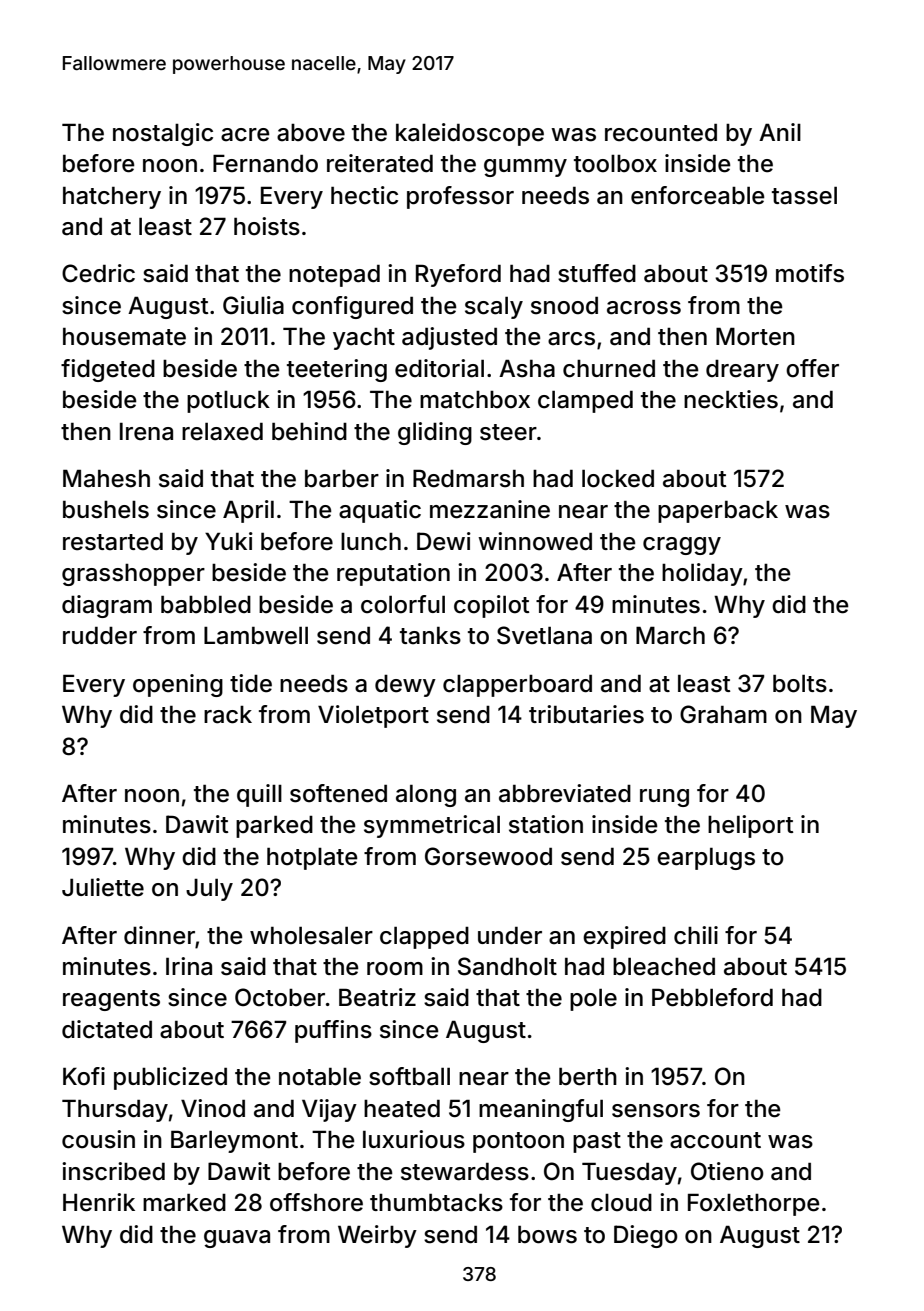 The width and height of the document is (924, 1311). What do you see at coordinates (585, 402) in the document?
I see `clamped` at bounding box center [585, 402].
